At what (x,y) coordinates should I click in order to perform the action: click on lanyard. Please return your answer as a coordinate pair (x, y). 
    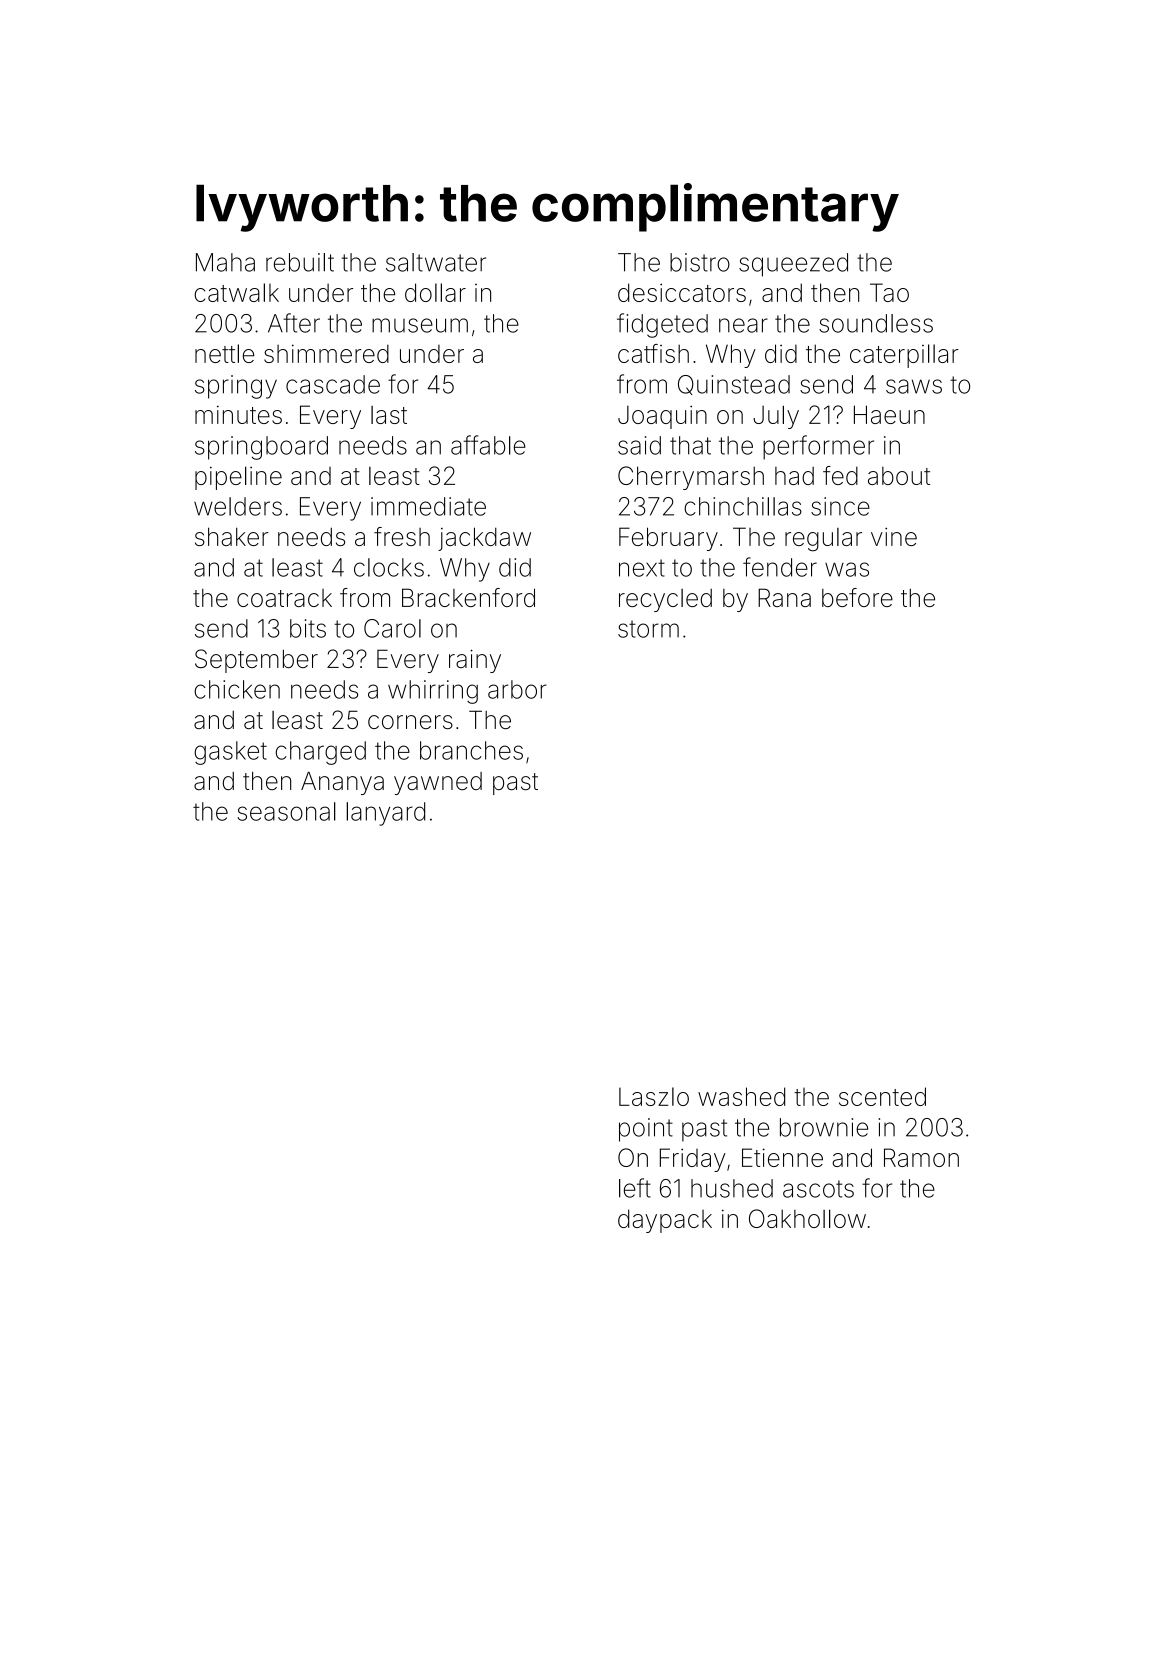
    Looking at the image, I should click on (385, 814).
